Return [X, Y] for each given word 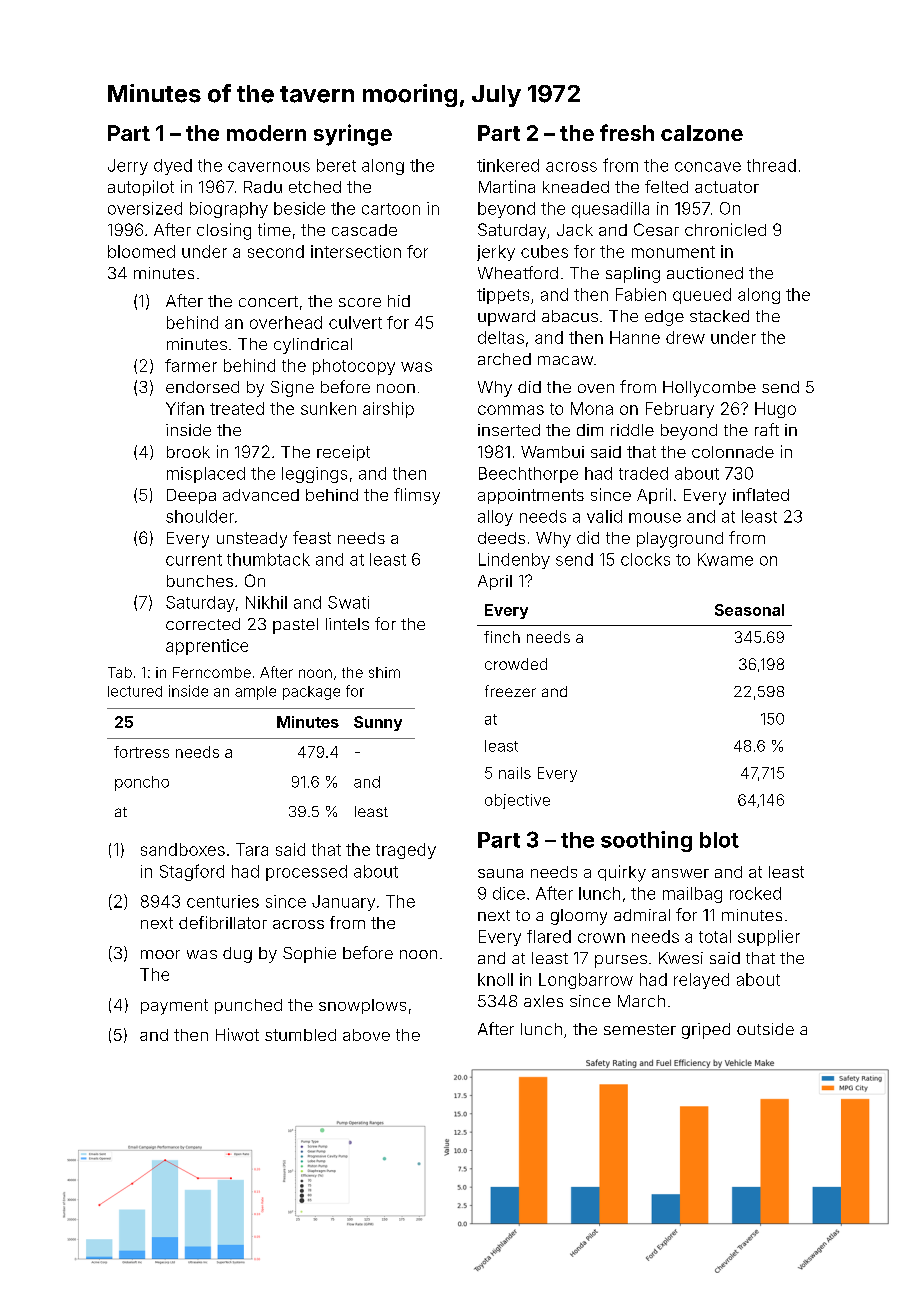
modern [266, 133]
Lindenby [514, 561]
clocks [645, 559]
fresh [627, 132]
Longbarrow [586, 981]
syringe [353, 135]
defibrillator [223, 922]
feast [312, 537]
